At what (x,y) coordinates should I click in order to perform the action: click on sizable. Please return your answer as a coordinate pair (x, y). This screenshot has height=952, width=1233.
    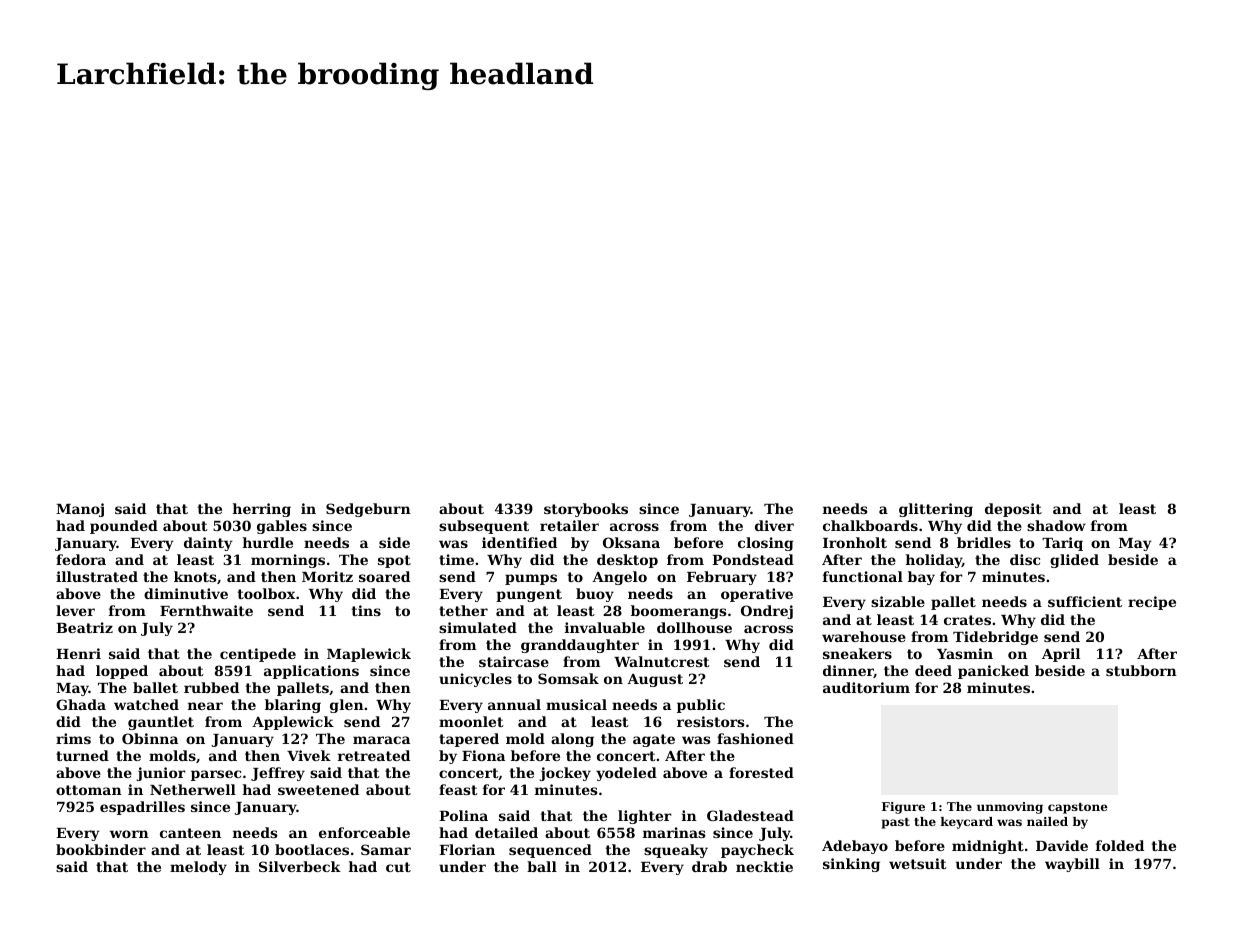
    Looking at the image, I should click on (898, 601).
